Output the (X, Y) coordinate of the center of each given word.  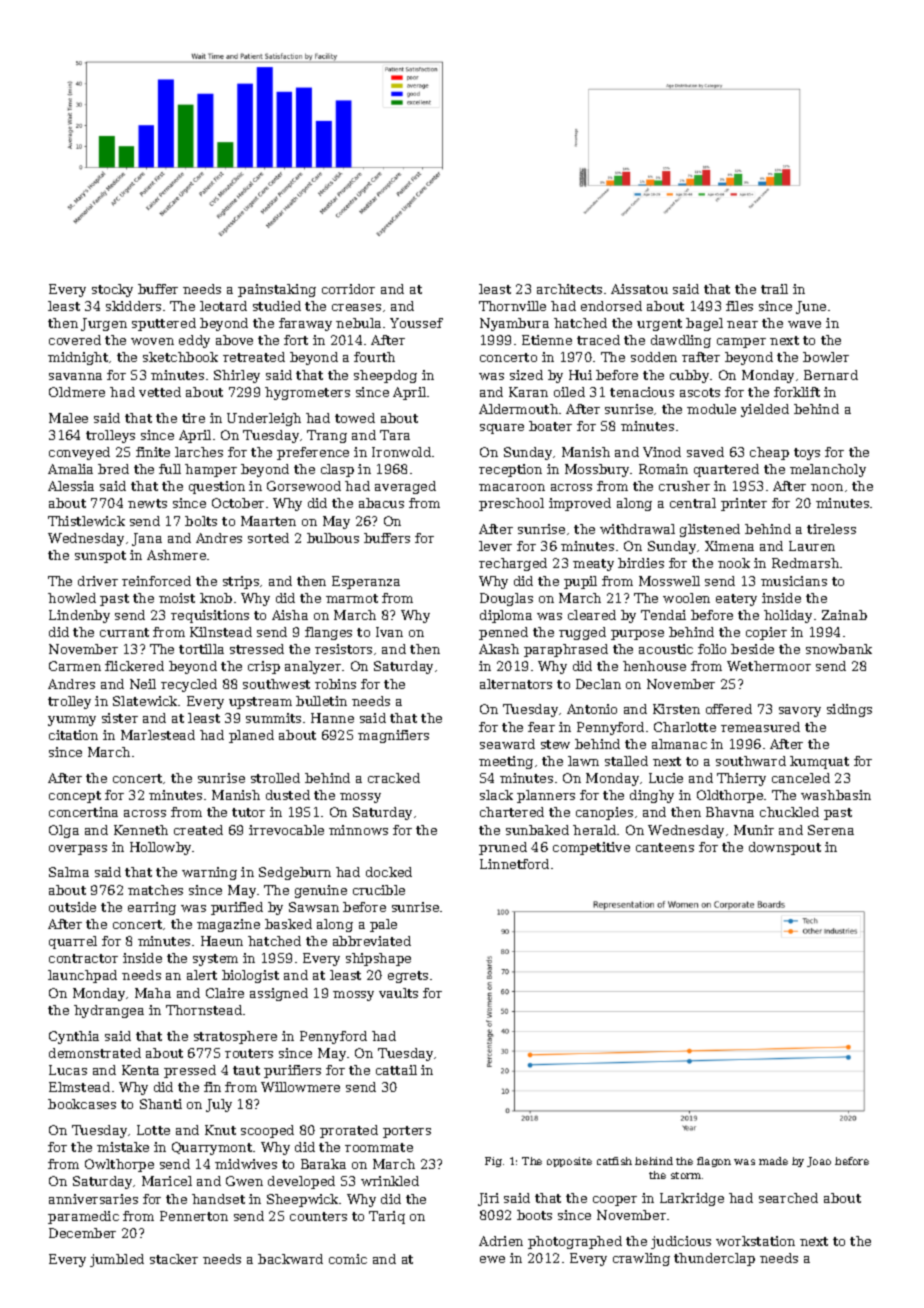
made (773, 1161)
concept (75, 797)
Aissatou (639, 289)
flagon (714, 1162)
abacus (381, 503)
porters (407, 1132)
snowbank (839, 649)
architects (569, 289)
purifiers (292, 1071)
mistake (123, 1147)
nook (734, 563)
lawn (583, 761)
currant (124, 632)
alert (202, 975)
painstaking (277, 290)
